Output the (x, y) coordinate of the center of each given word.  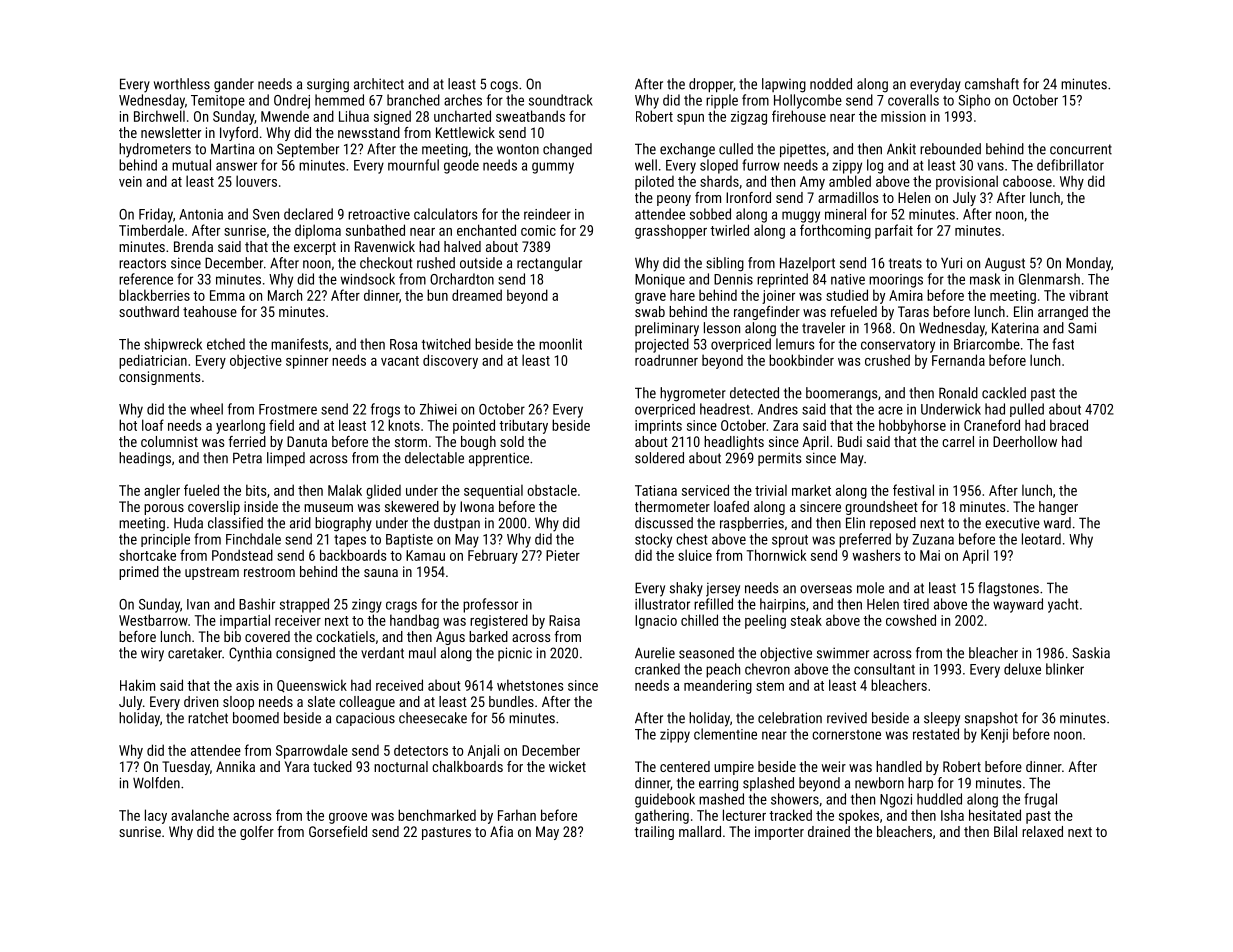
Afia (501, 831)
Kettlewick (465, 132)
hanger (1058, 508)
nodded (831, 84)
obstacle (552, 490)
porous (164, 509)
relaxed (1042, 831)
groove (348, 818)
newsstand (369, 132)
